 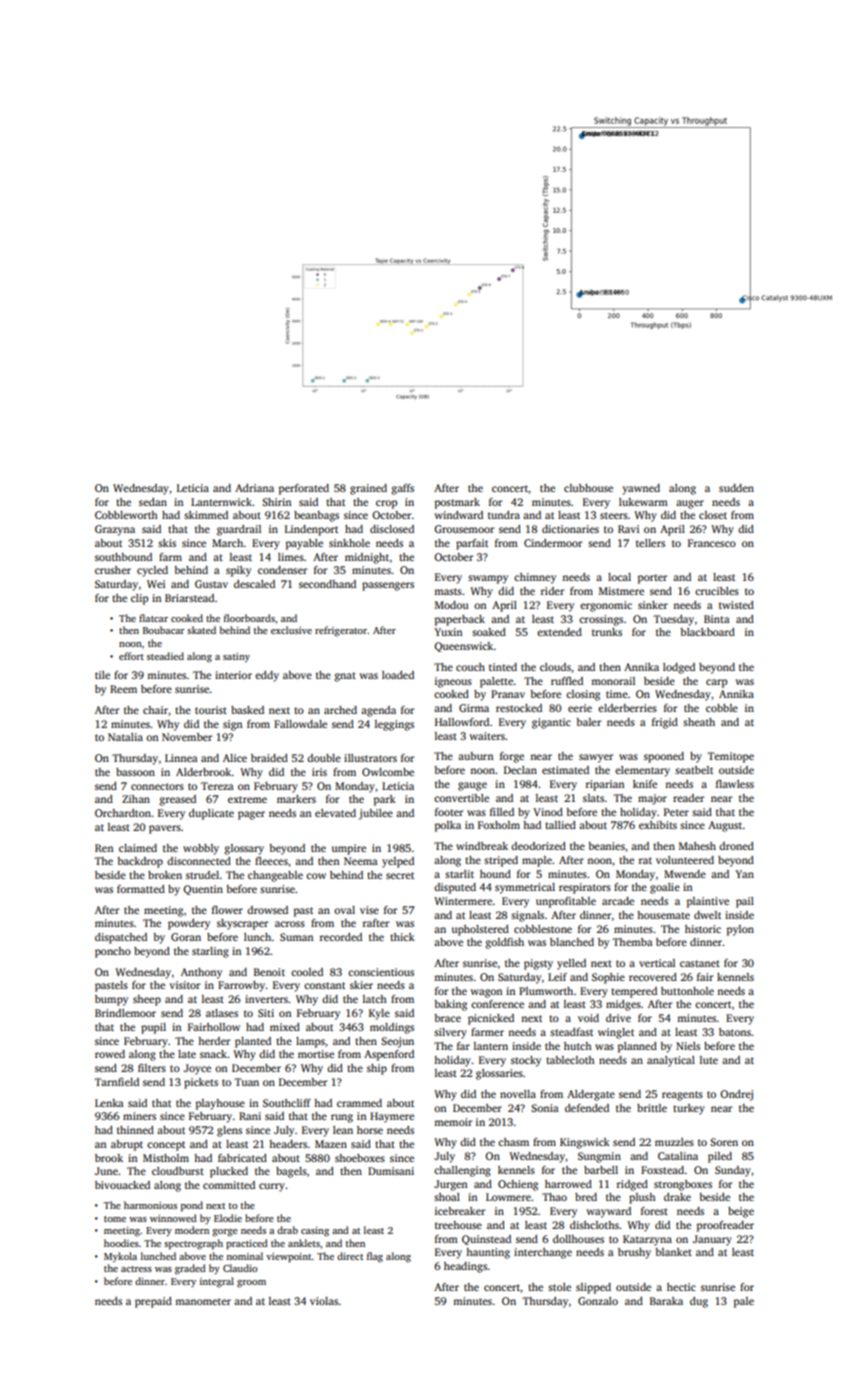 What do you see at coordinates (543, 1253) in the screenshot?
I see `interchange` at bounding box center [543, 1253].
